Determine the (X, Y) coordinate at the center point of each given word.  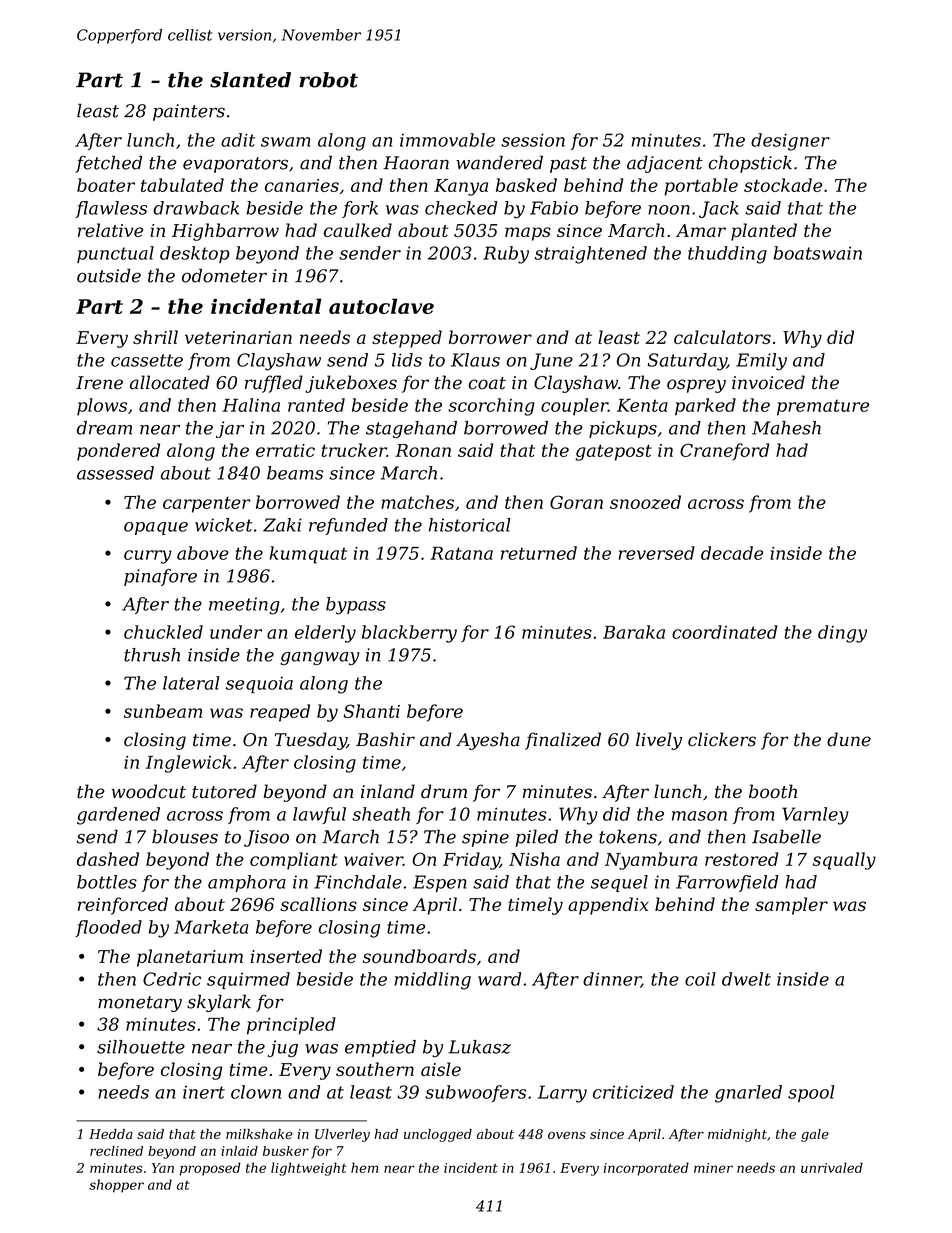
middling (432, 981)
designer (790, 142)
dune (849, 739)
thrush (152, 655)
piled (537, 838)
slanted (250, 80)
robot (328, 80)
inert (204, 1092)
